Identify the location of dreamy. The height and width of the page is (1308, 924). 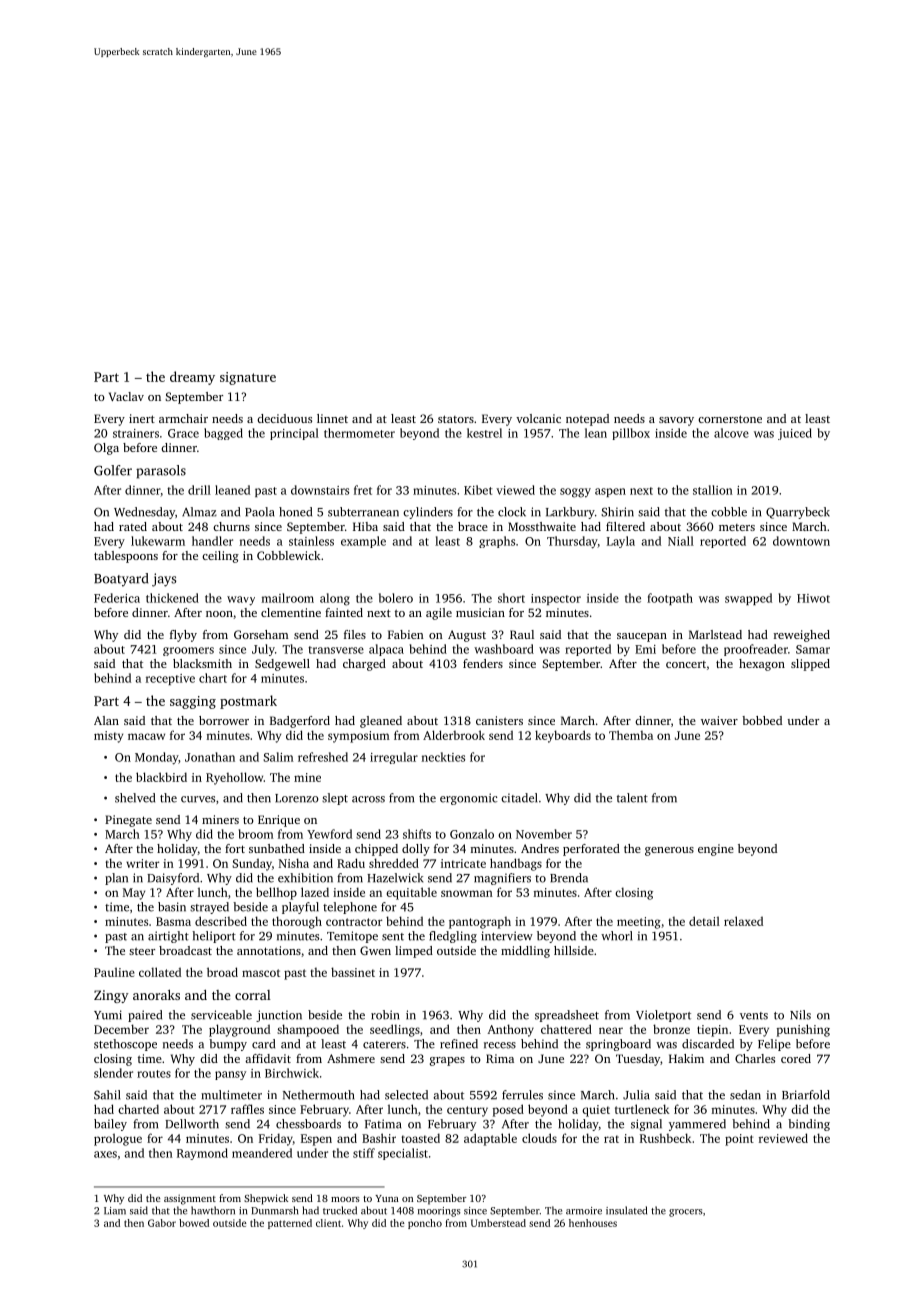
(192, 378).
